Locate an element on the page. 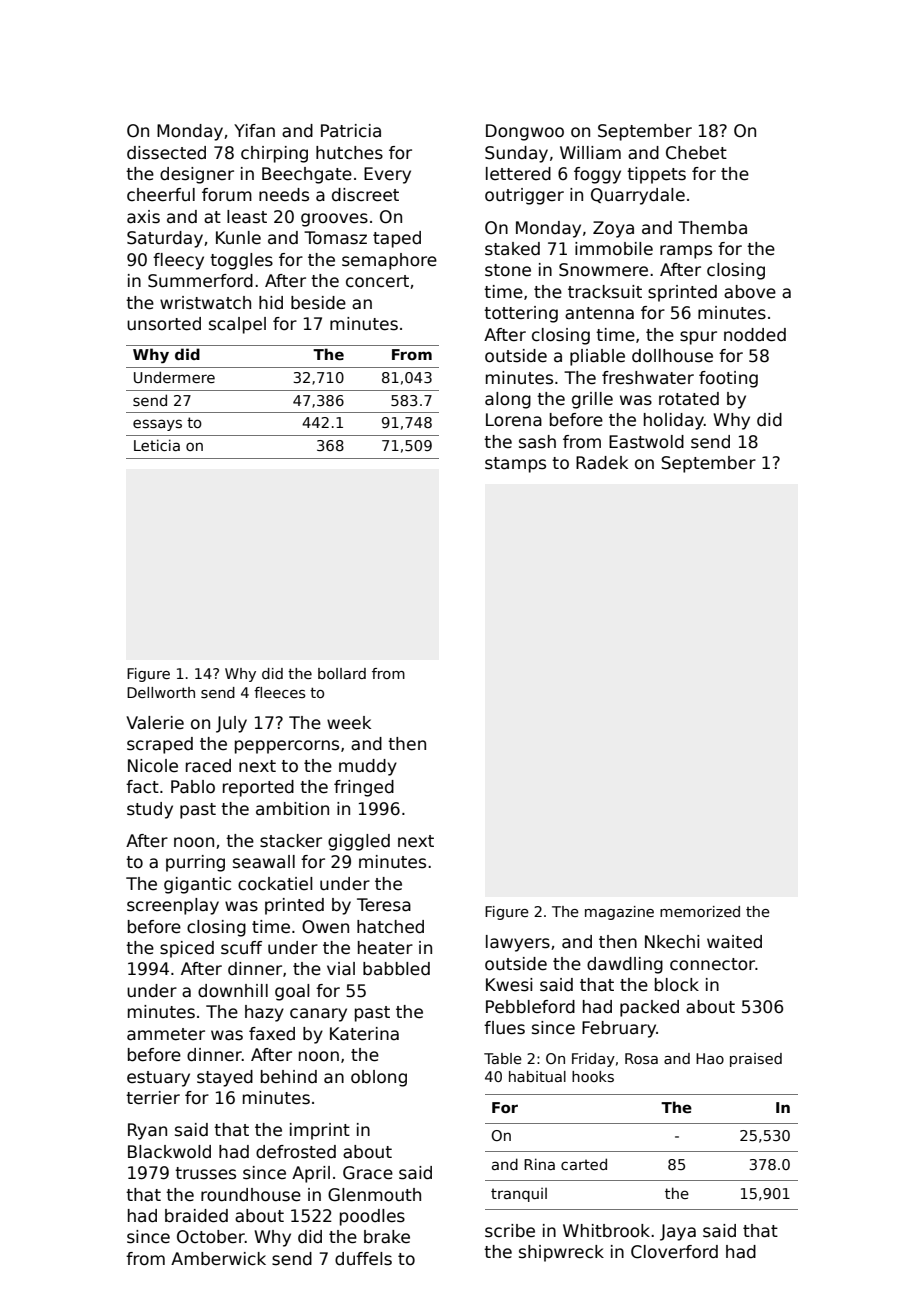 The width and height of the page is (924, 1314). carted is located at coordinates (584, 1164).
